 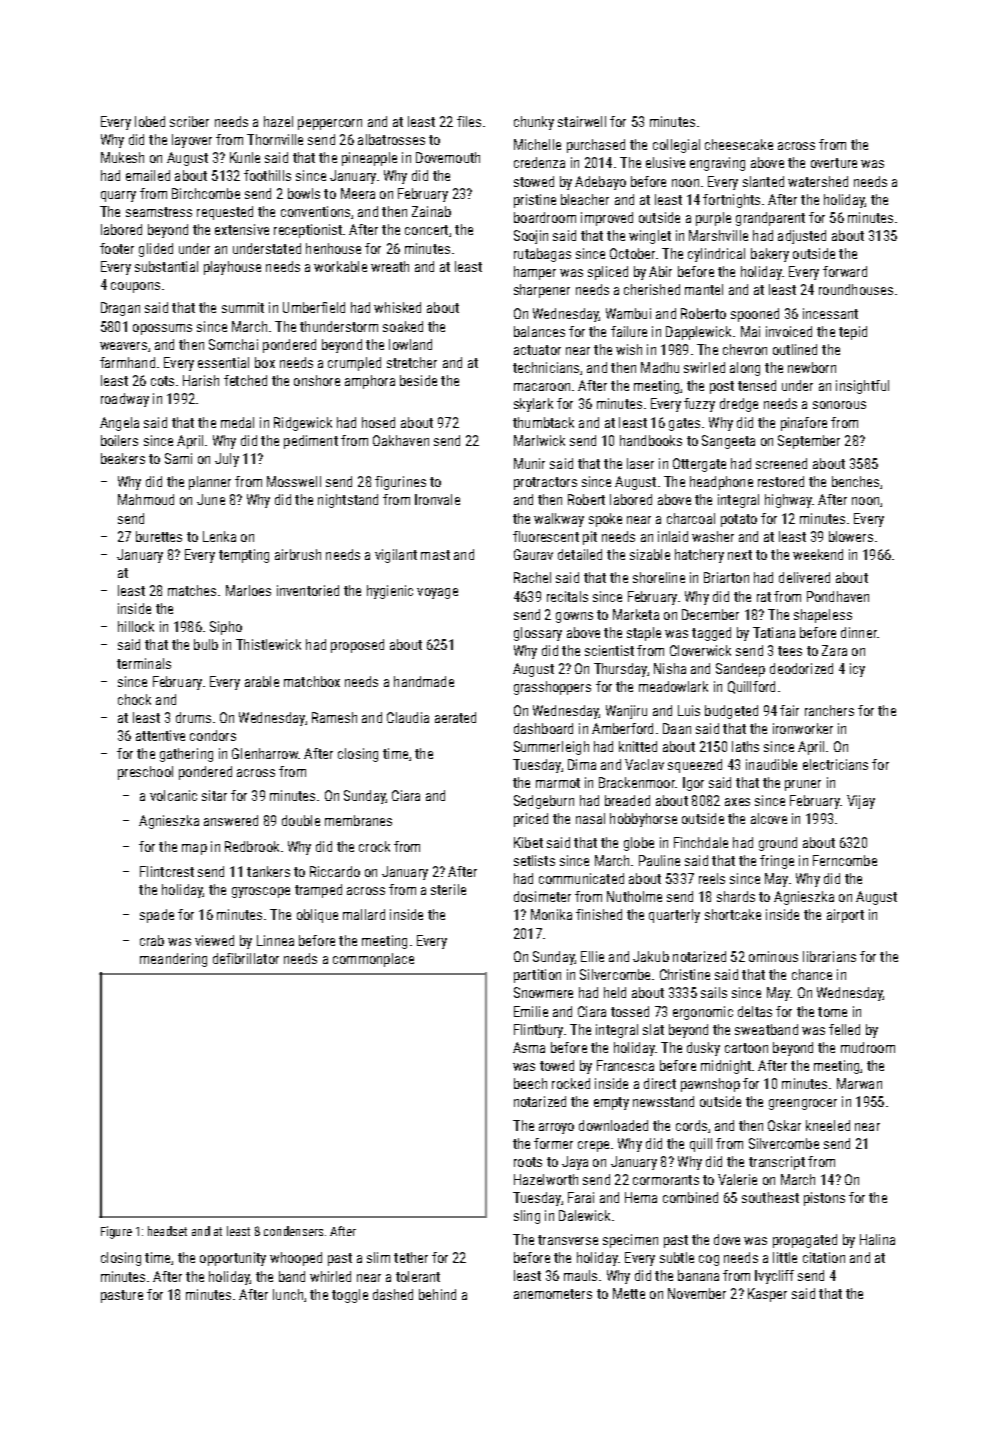 I want to click on farmhand, so click(x=127, y=362).
